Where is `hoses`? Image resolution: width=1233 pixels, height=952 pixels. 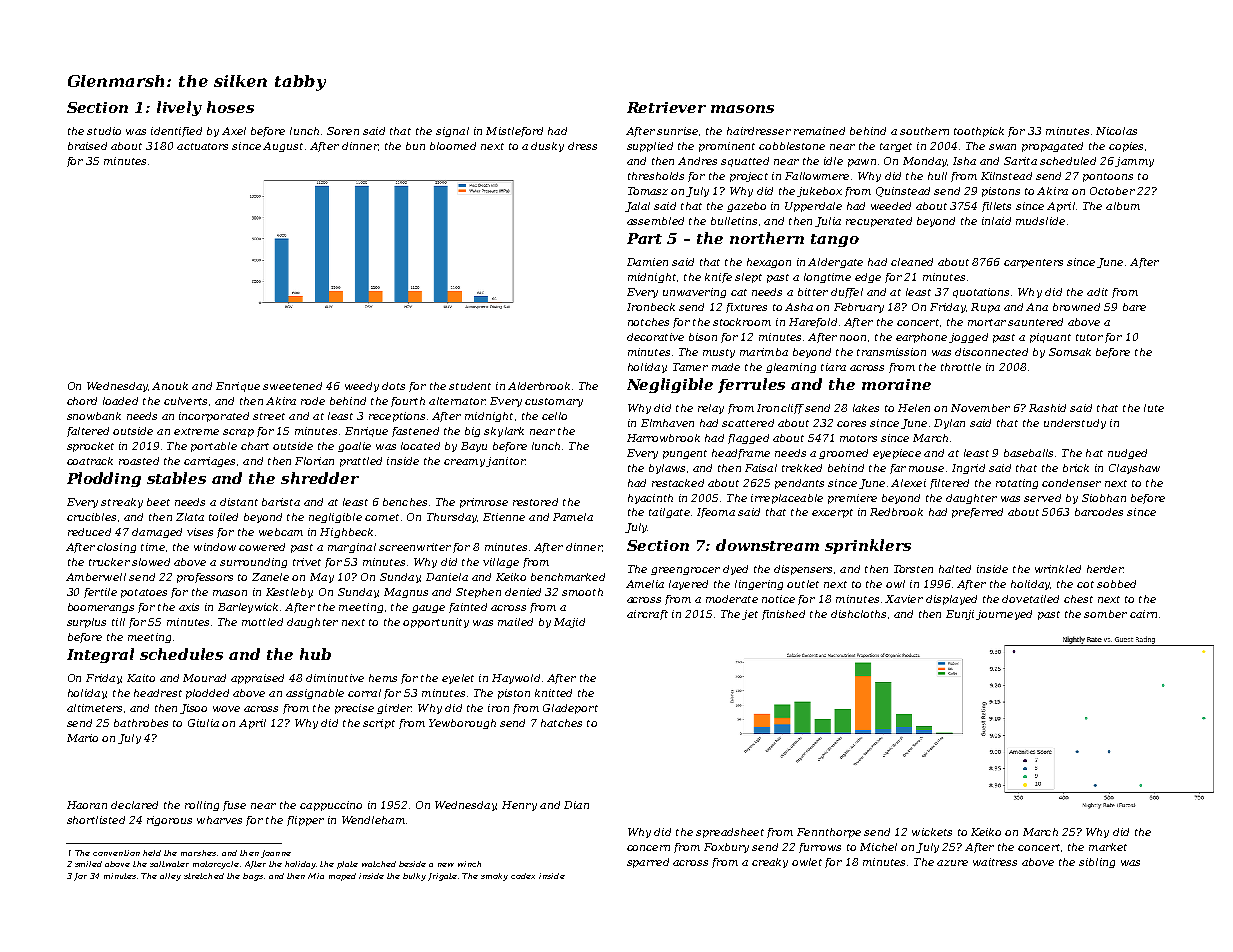 hoses is located at coordinates (230, 107).
